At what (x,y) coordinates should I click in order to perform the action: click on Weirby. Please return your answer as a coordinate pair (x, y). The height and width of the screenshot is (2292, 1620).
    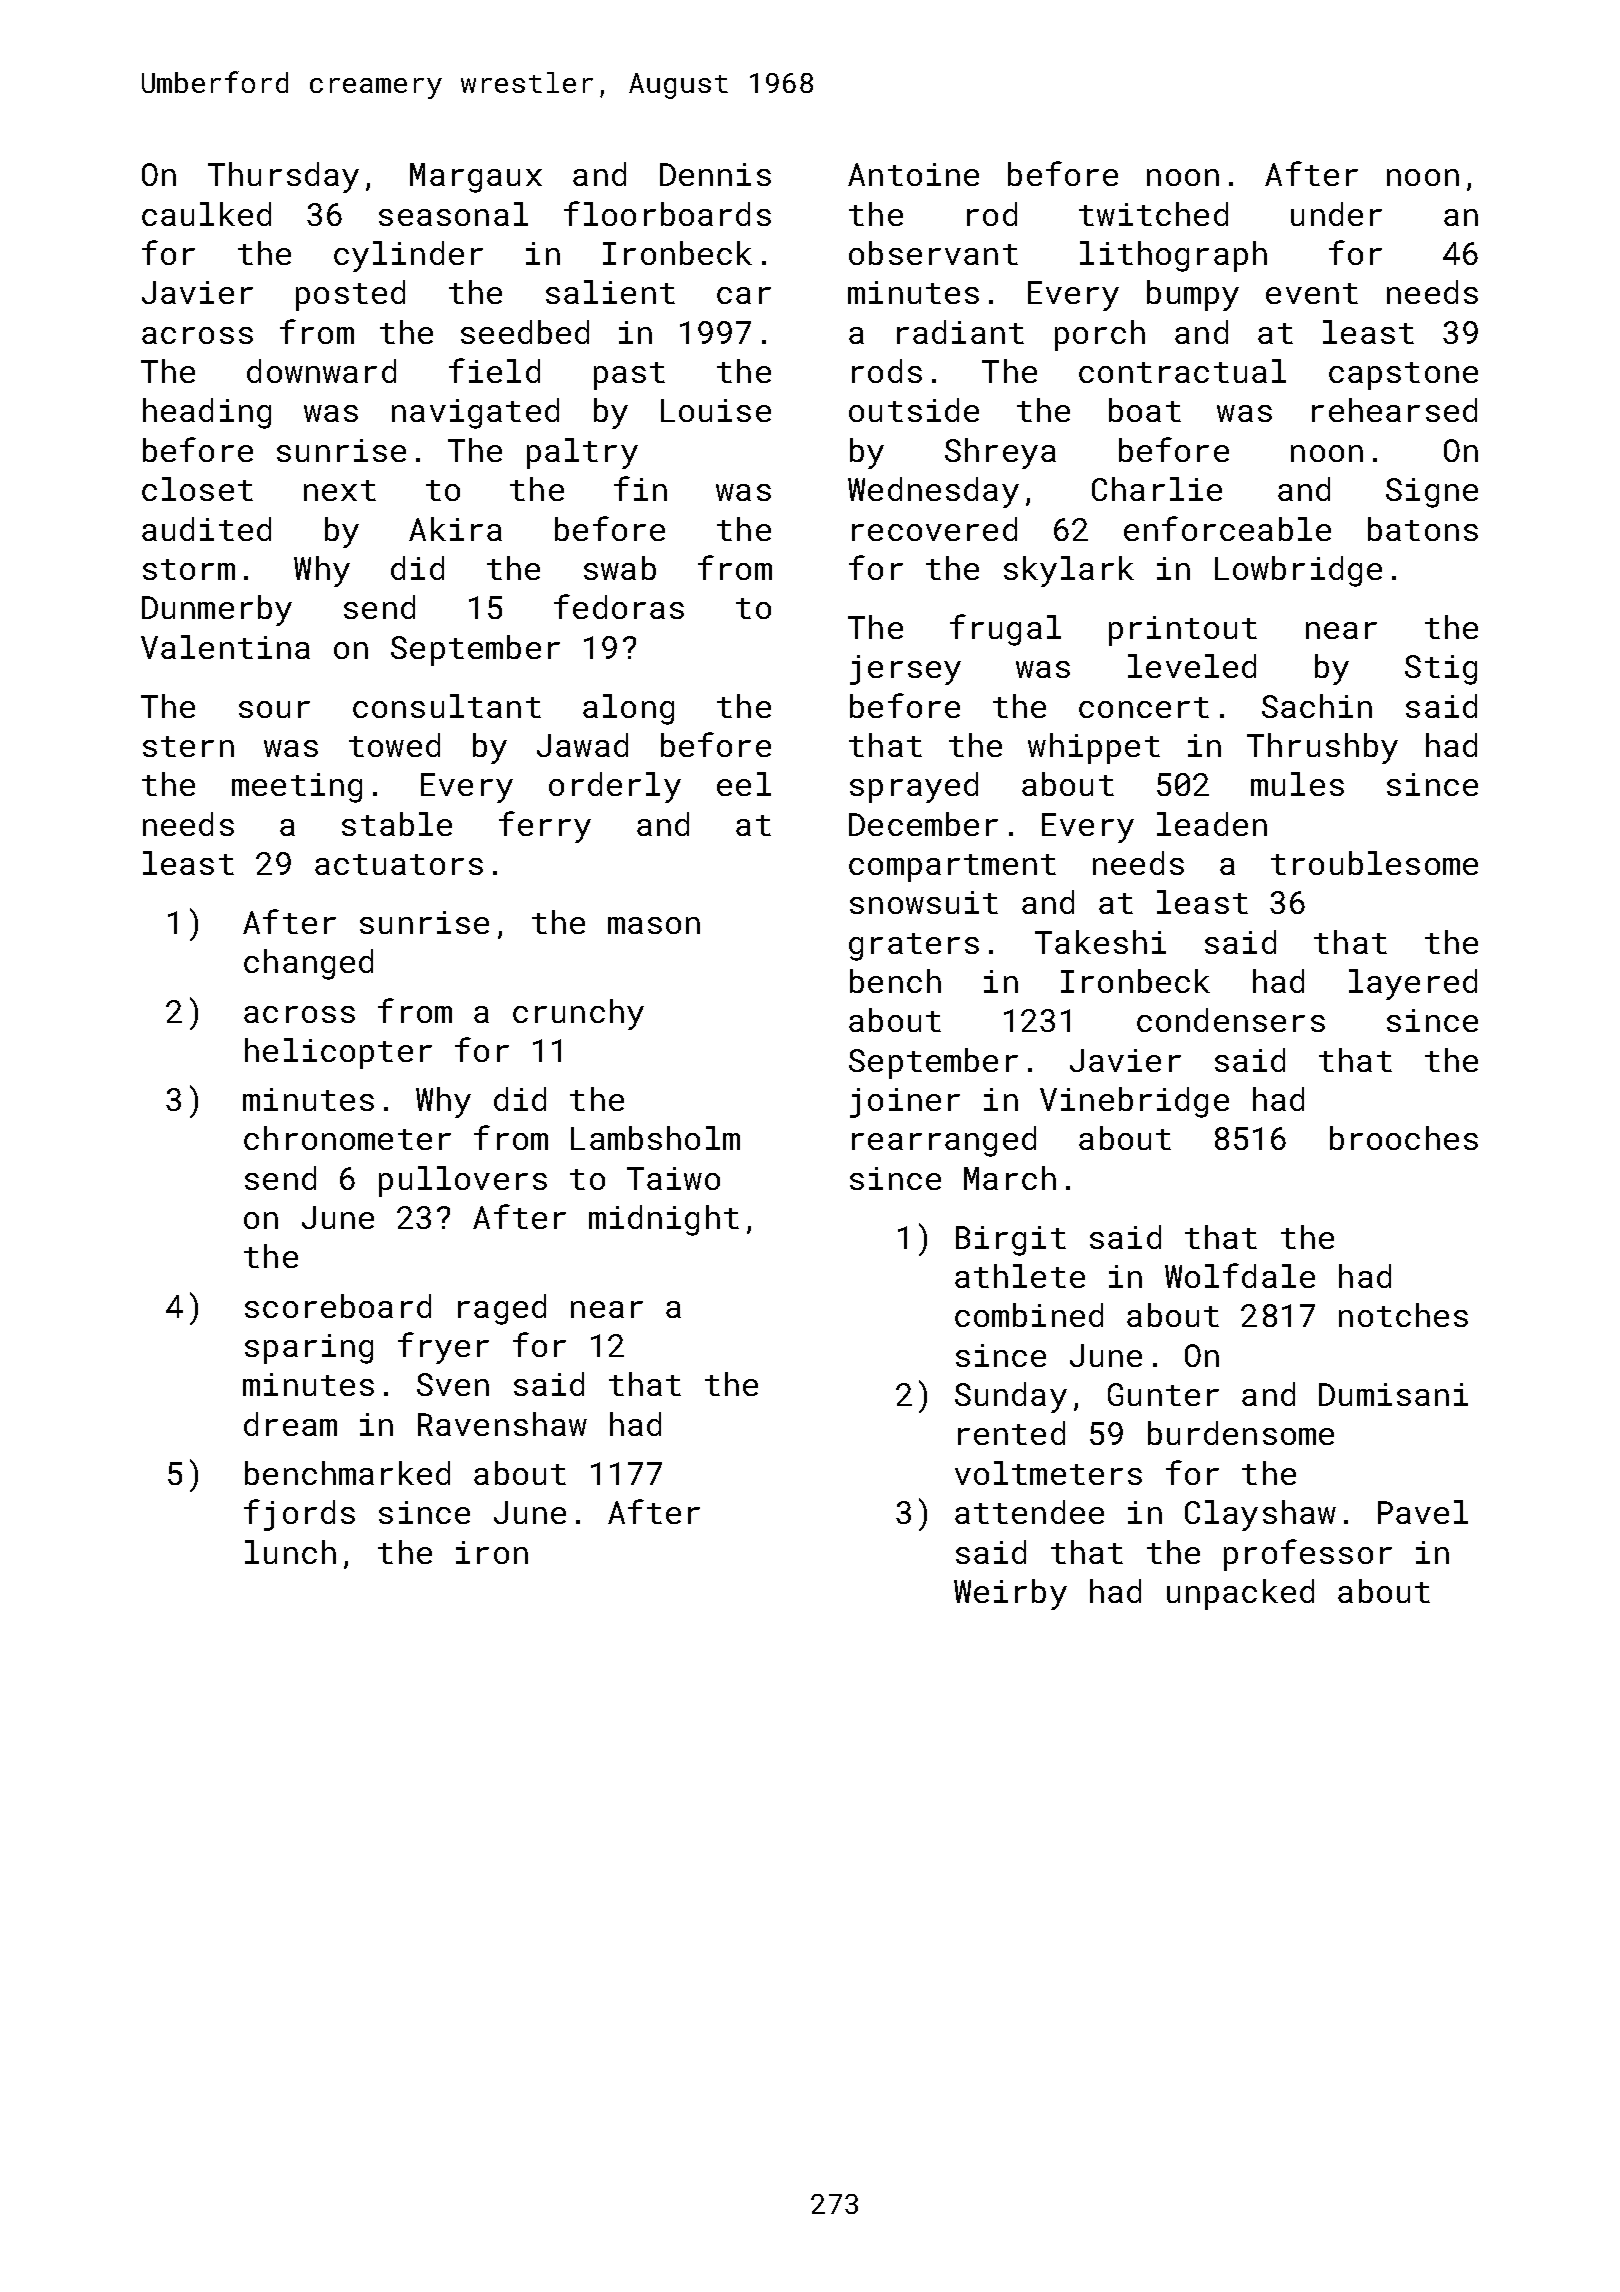
    Looking at the image, I should click on (1010, 1594).
